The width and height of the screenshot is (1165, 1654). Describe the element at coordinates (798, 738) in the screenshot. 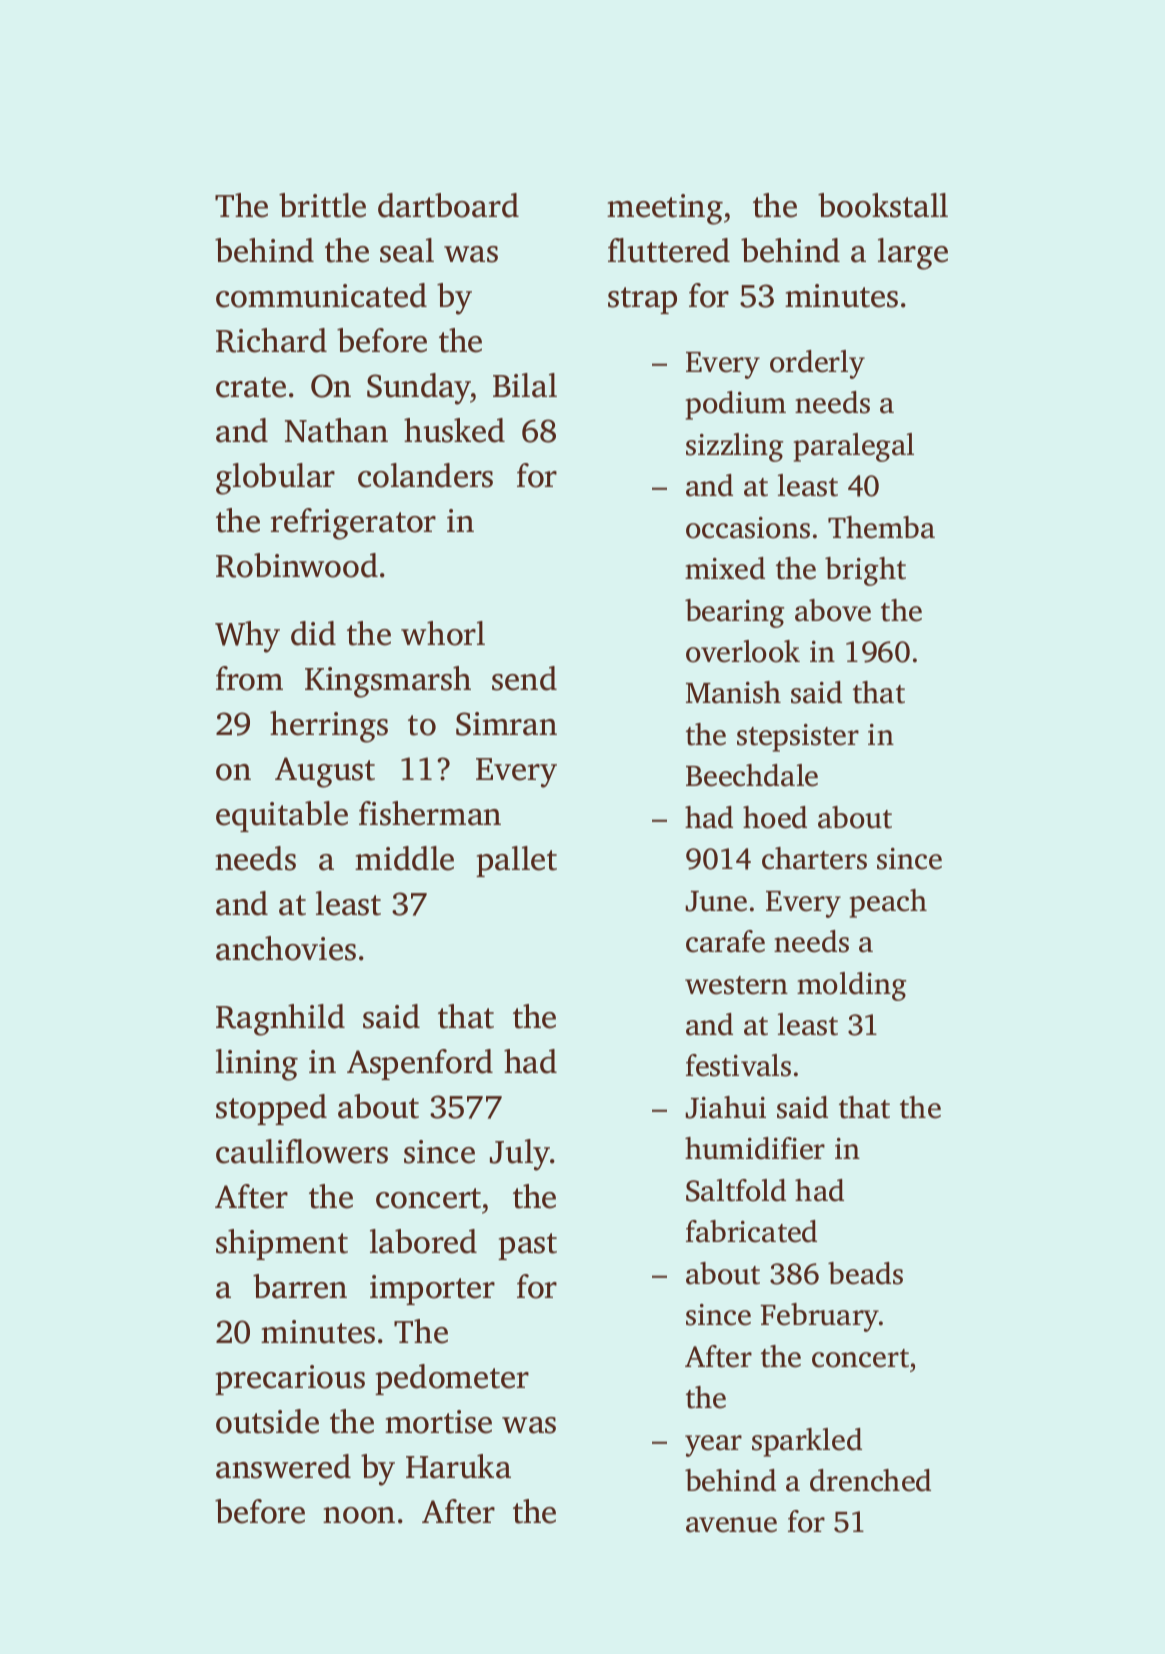

I see `stepsister` at that location.
